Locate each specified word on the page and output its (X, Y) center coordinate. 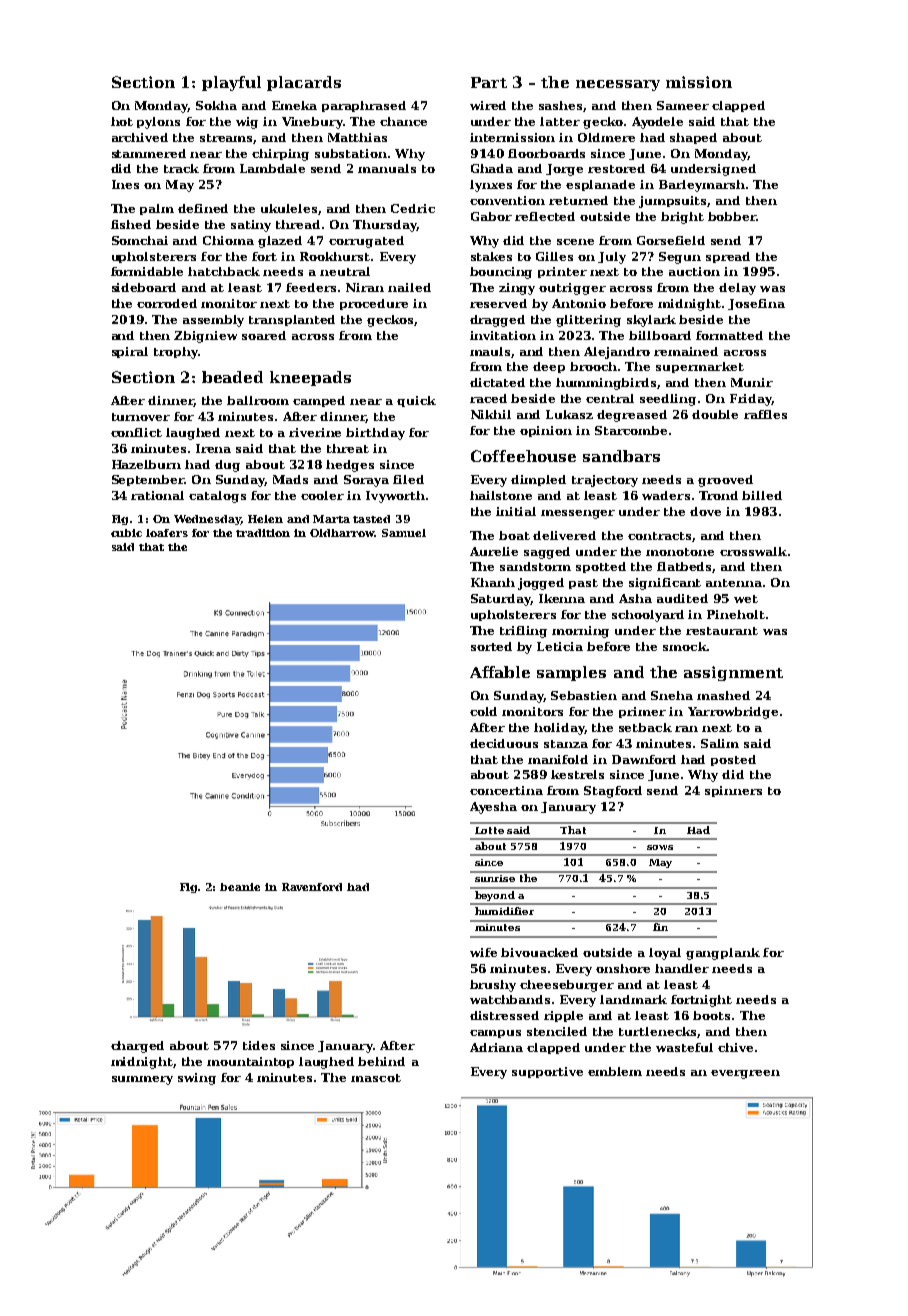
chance (403, 121)
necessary (618, 85)
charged (137, 1047)
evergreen (745, 1074)
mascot (376, 1078)
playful (231, 83)
